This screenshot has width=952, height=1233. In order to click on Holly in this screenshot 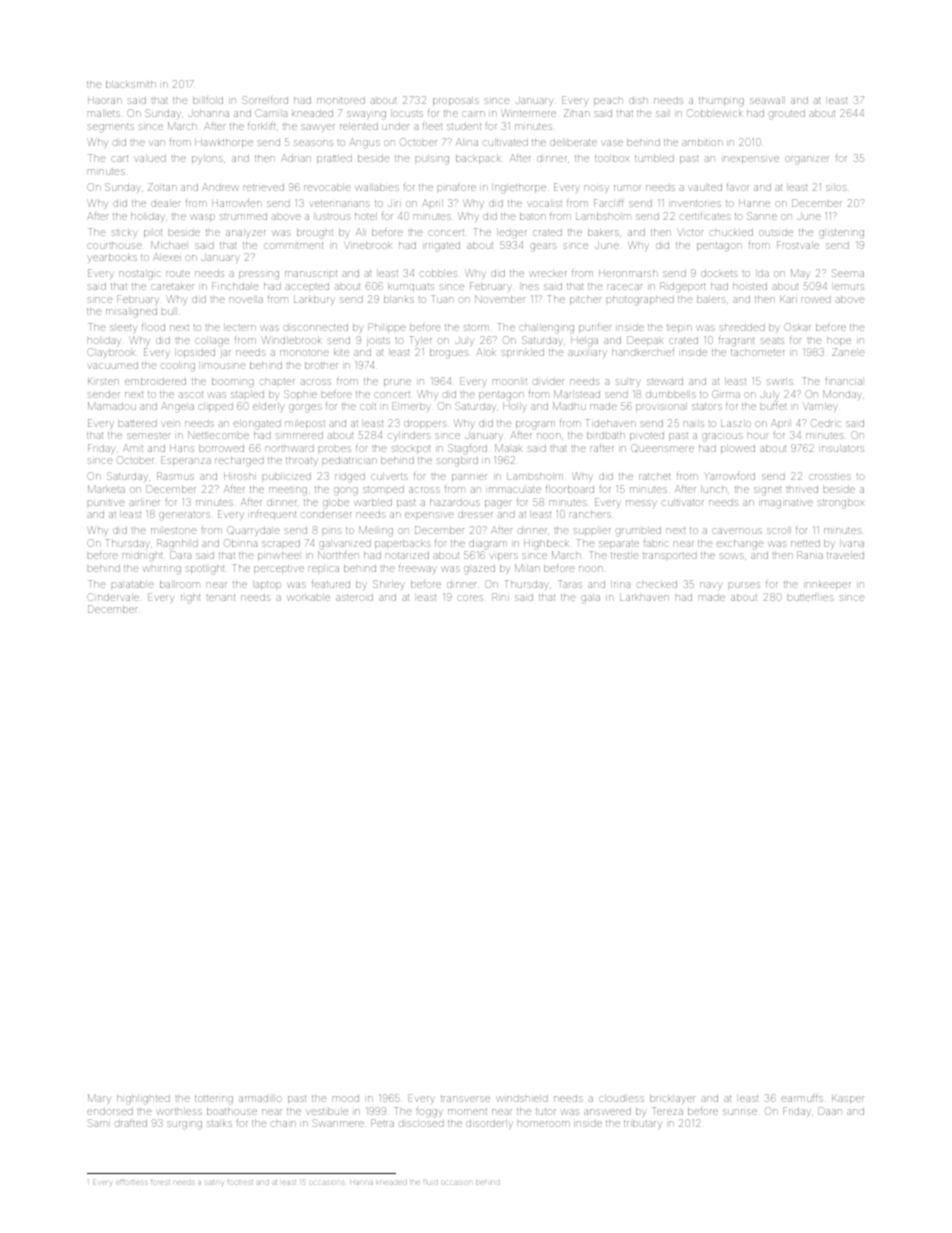, I will do `click(514, 407)`.
